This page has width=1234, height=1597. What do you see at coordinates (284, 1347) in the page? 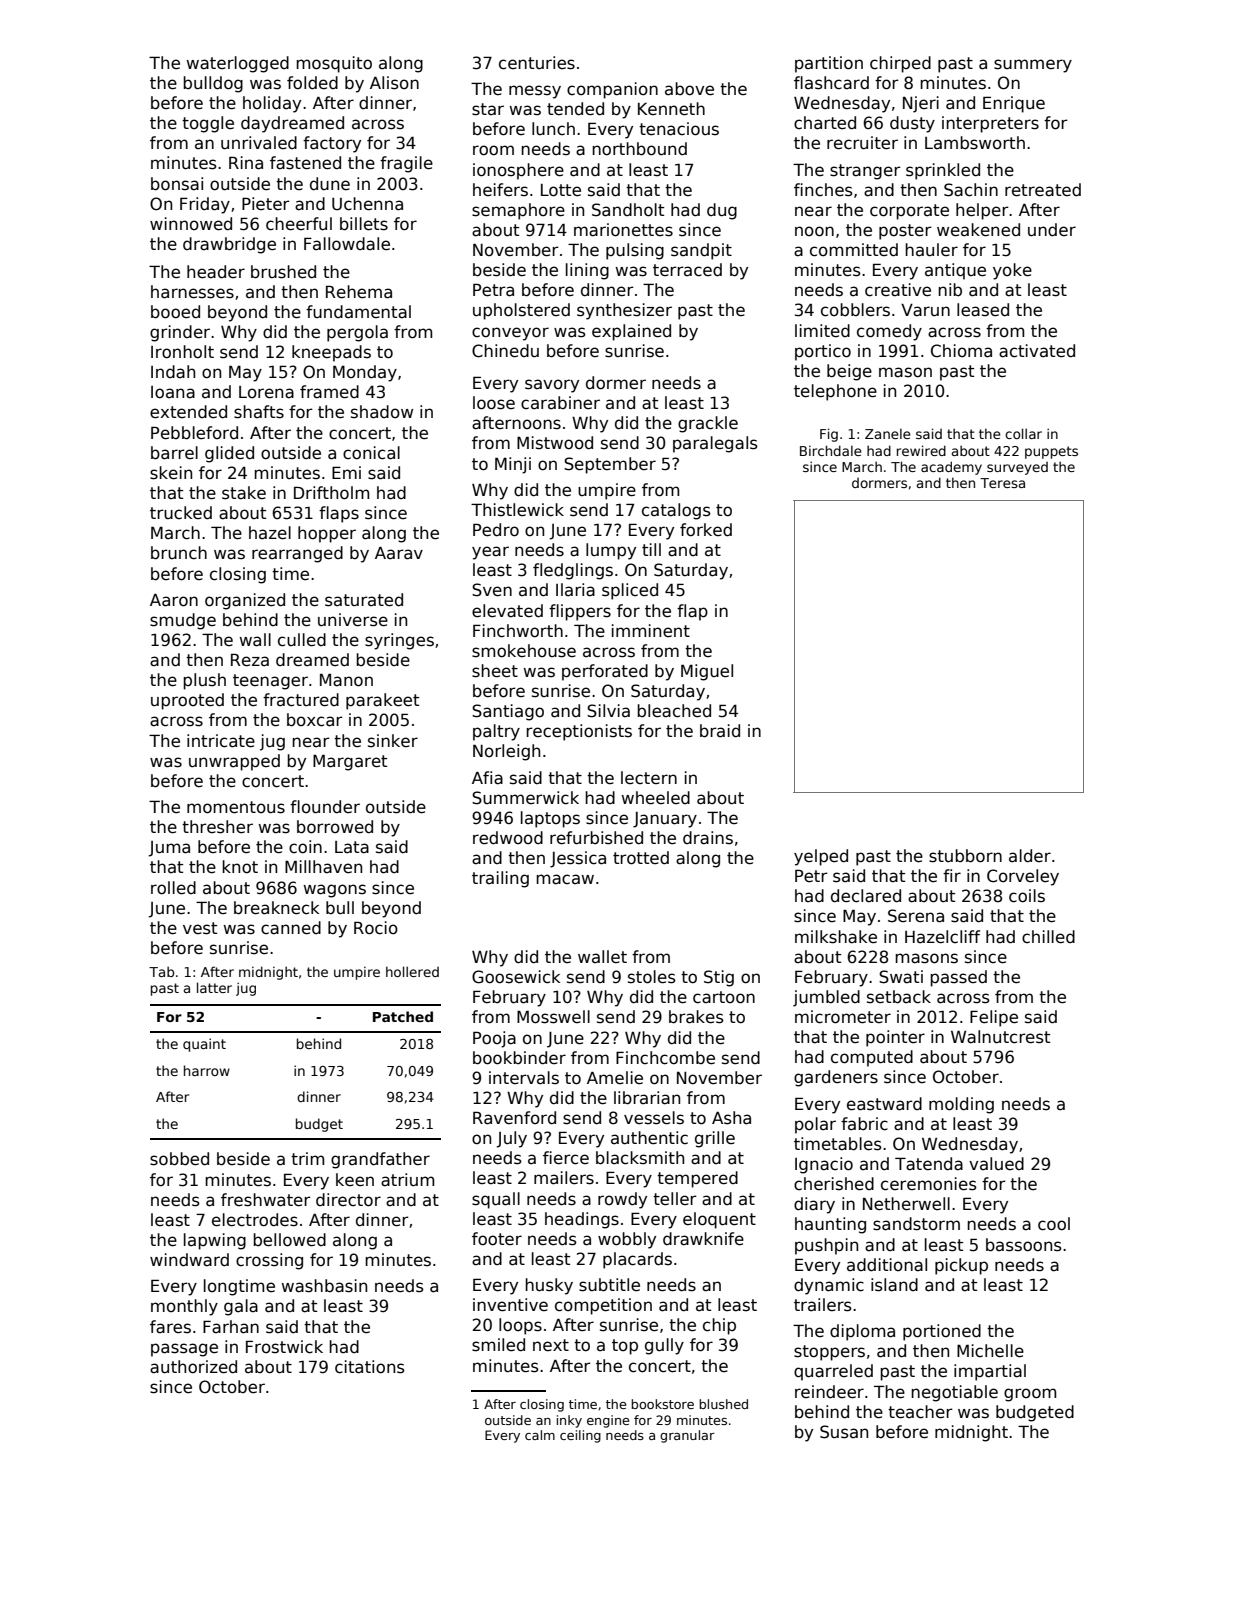
I see `Frostwick` at bounding box center [284, 1347].
